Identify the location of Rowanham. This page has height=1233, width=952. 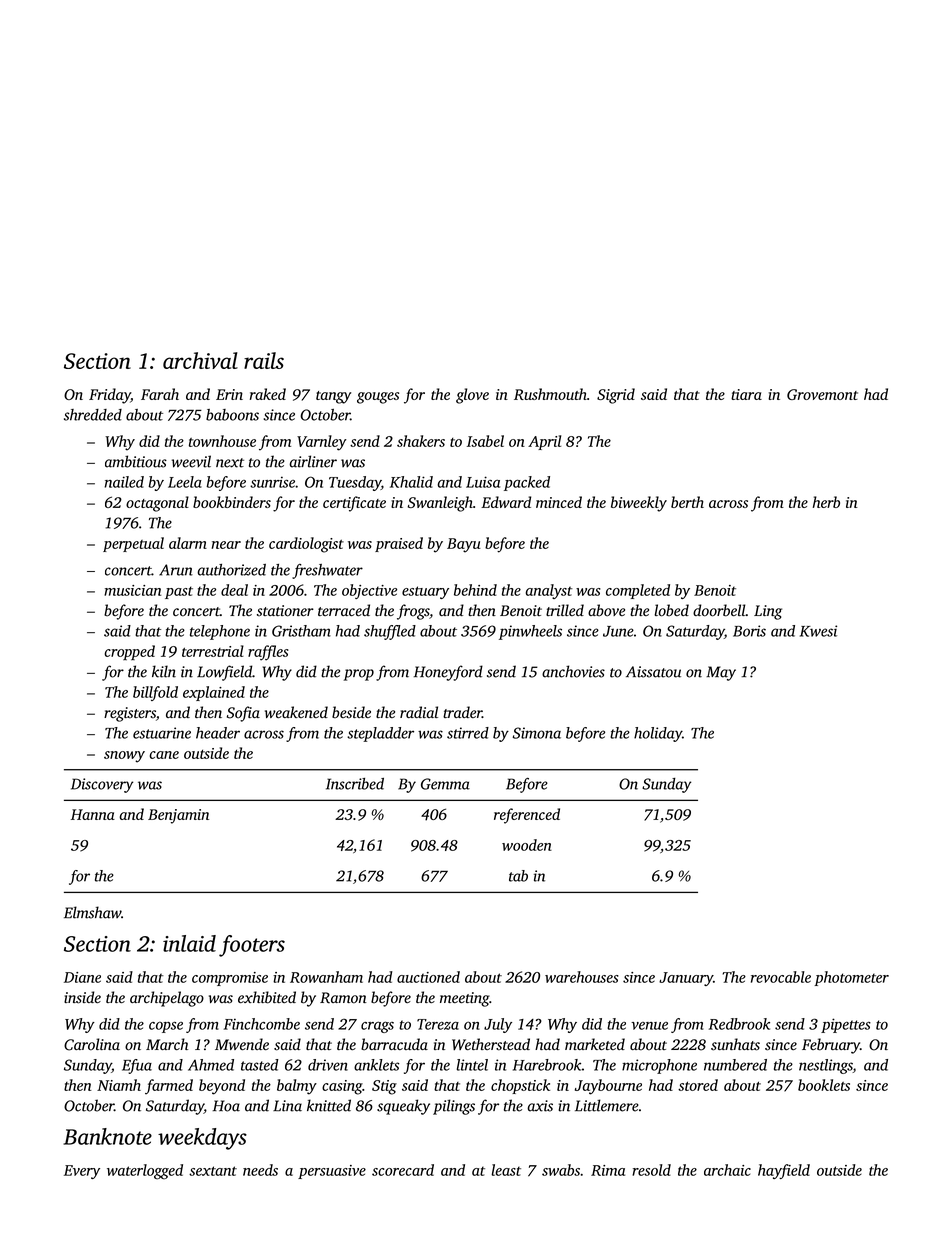
(326, 977).
